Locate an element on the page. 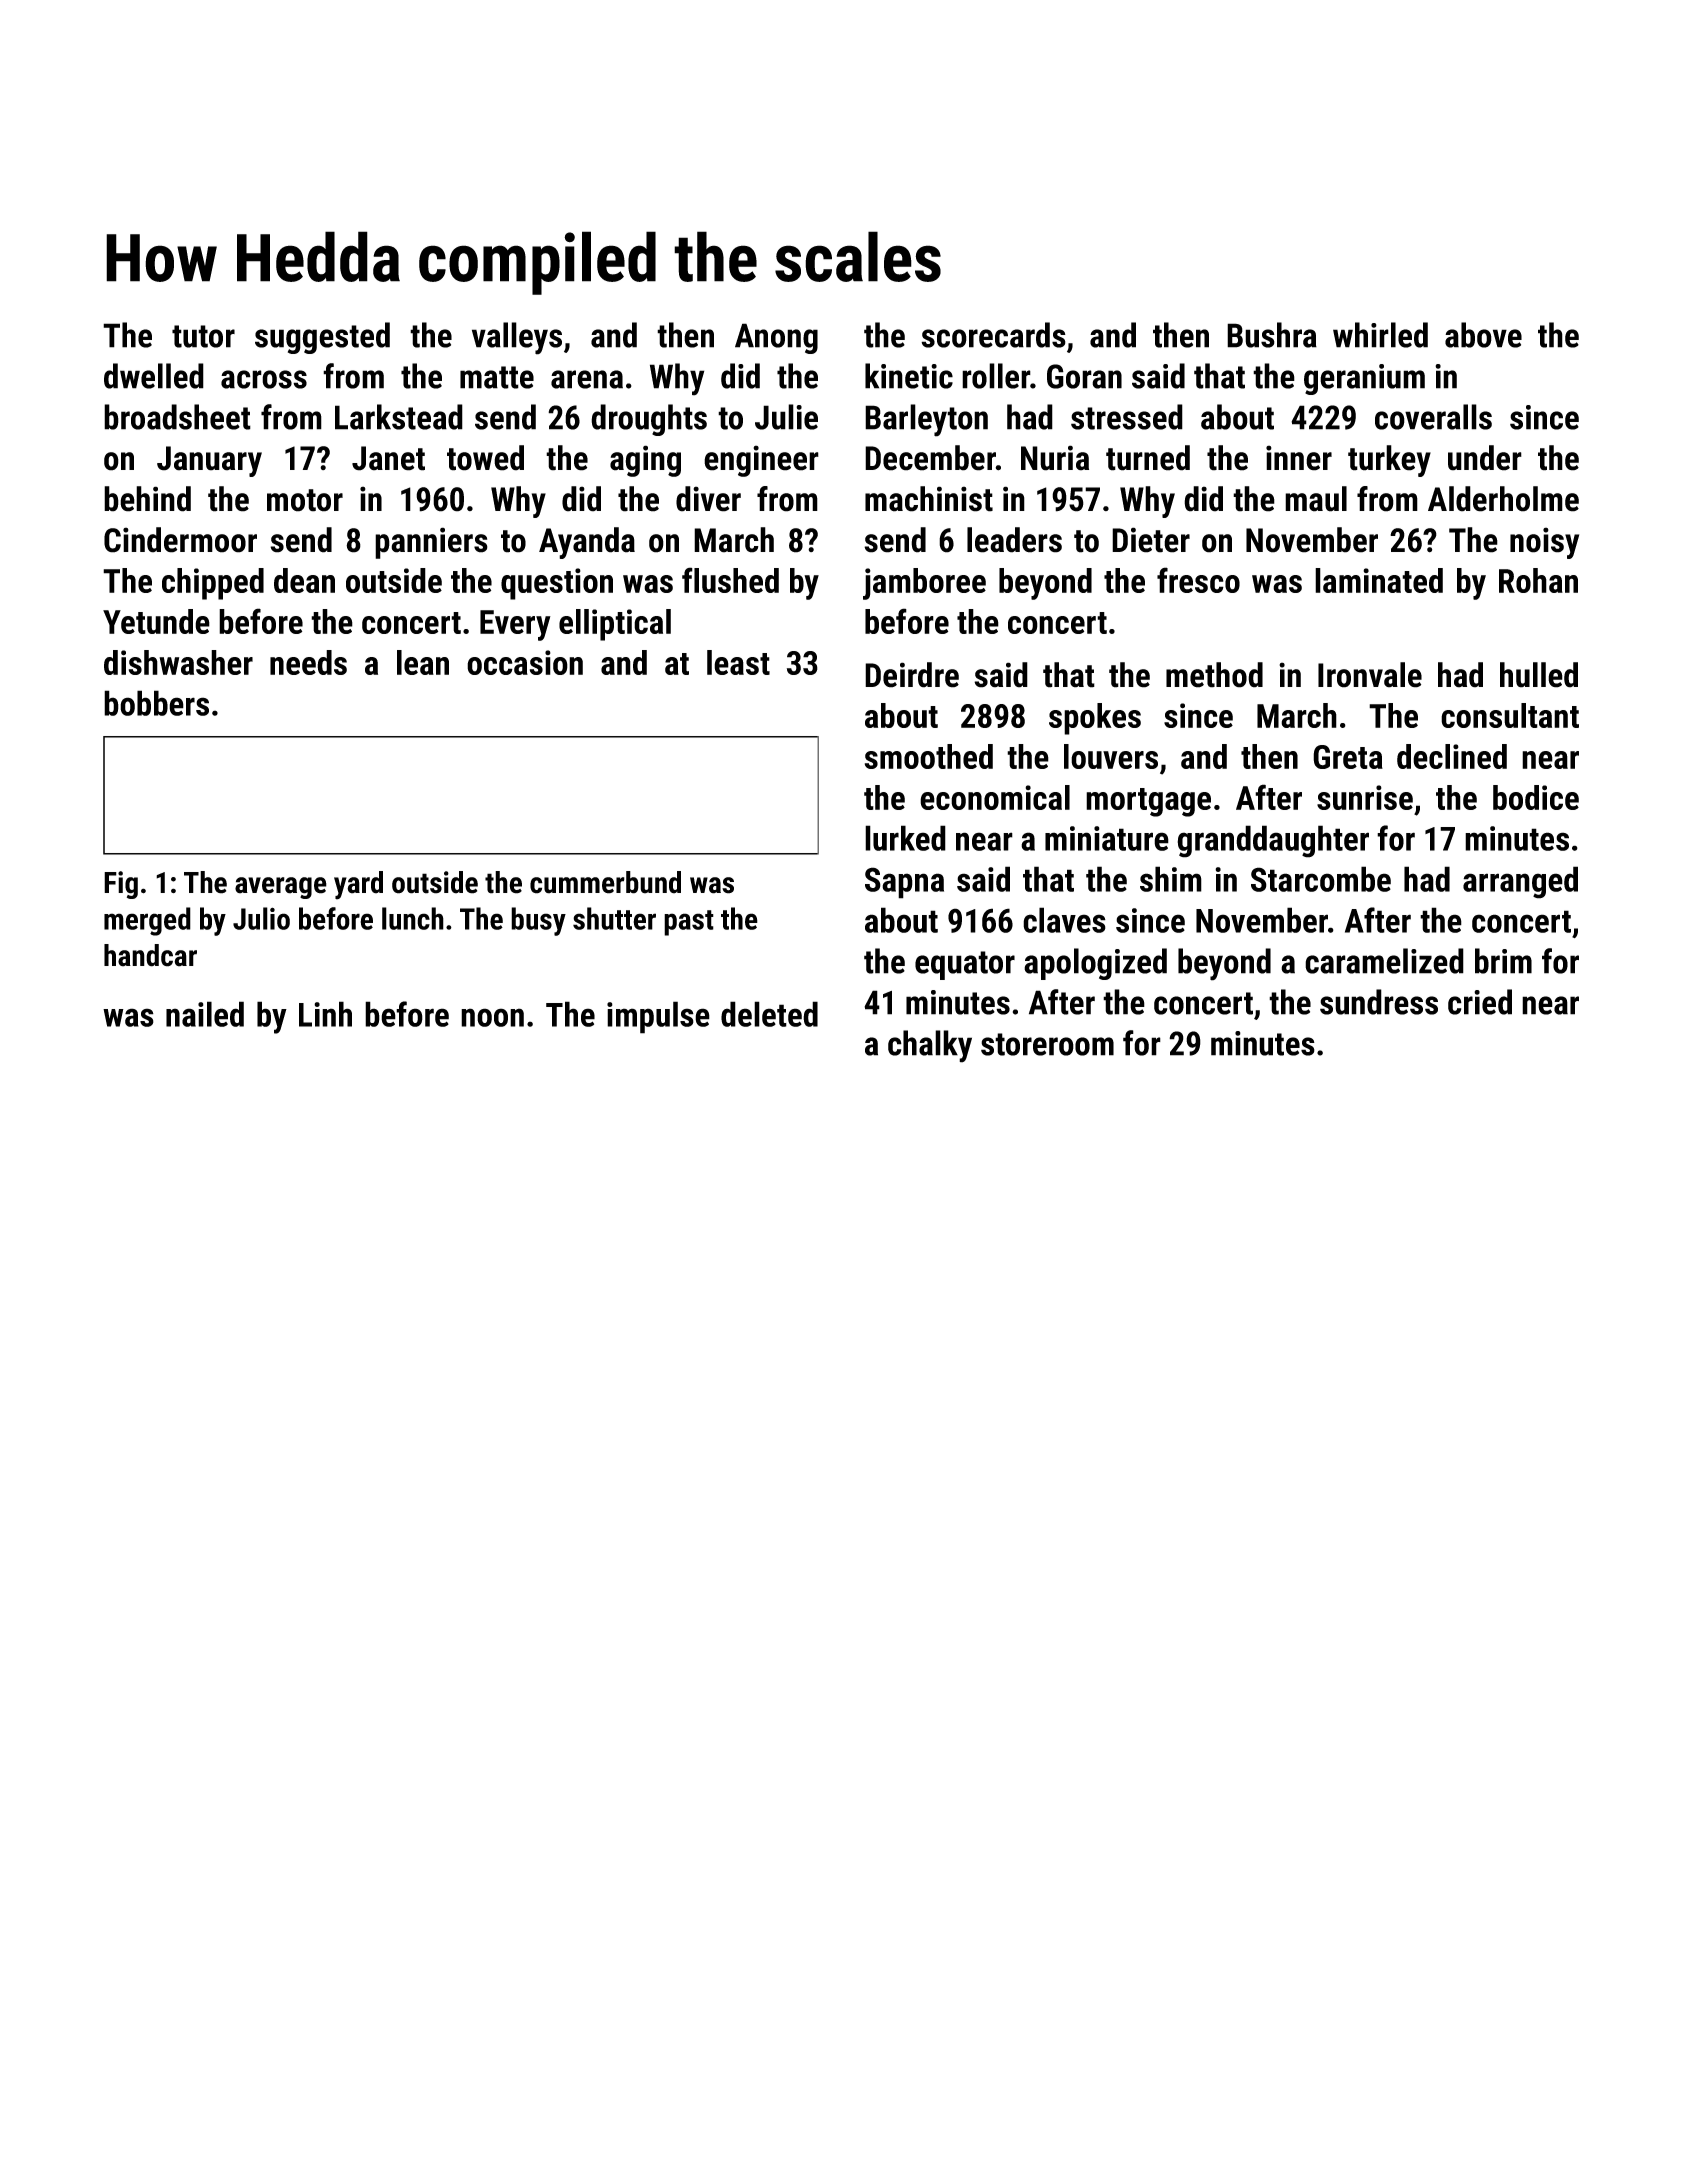 The height and width of the page is (2178, 1683). Sapna is located at coordinates (904, 883).
